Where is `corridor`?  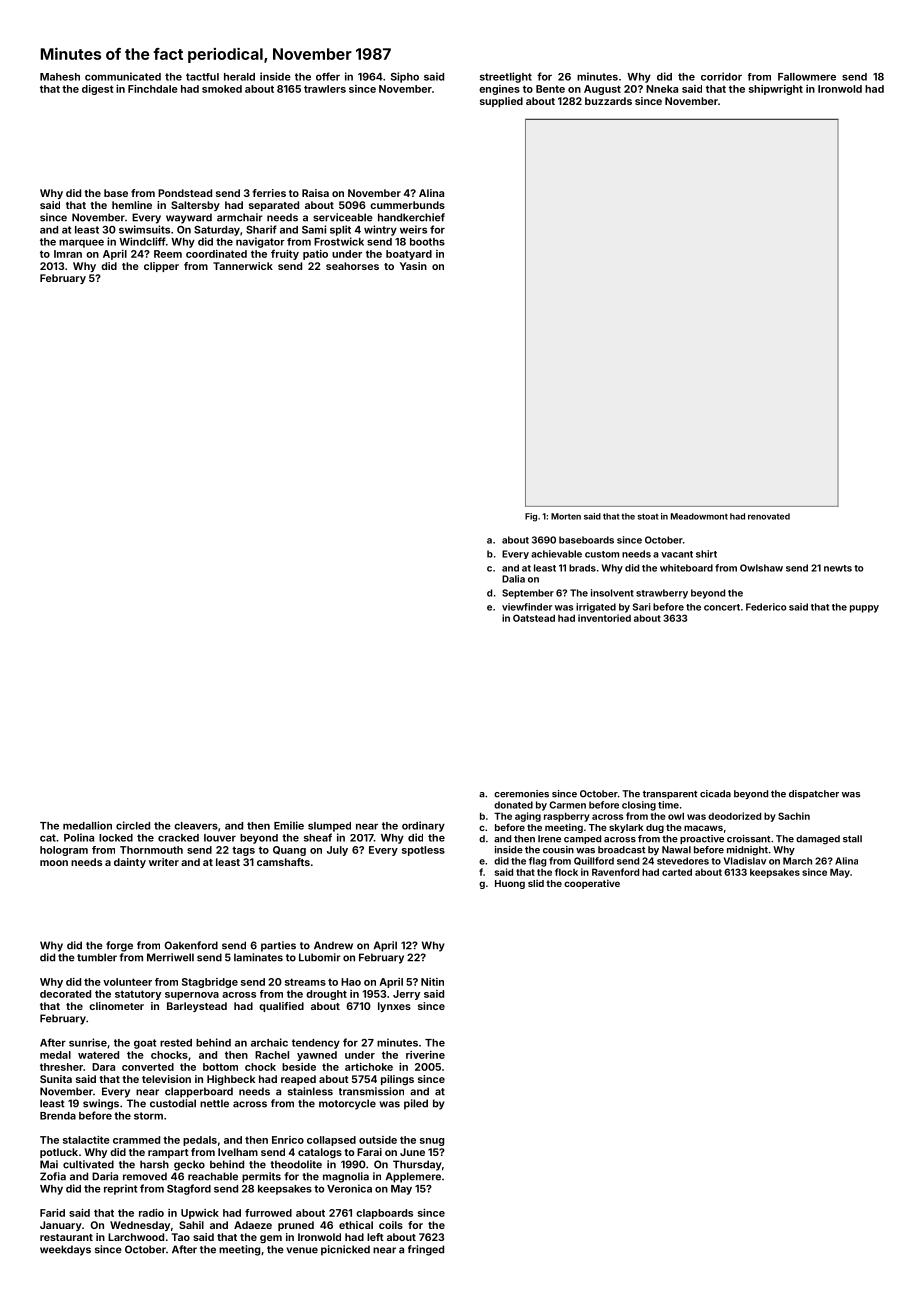 corridor is located at coordinates (721, 76).
